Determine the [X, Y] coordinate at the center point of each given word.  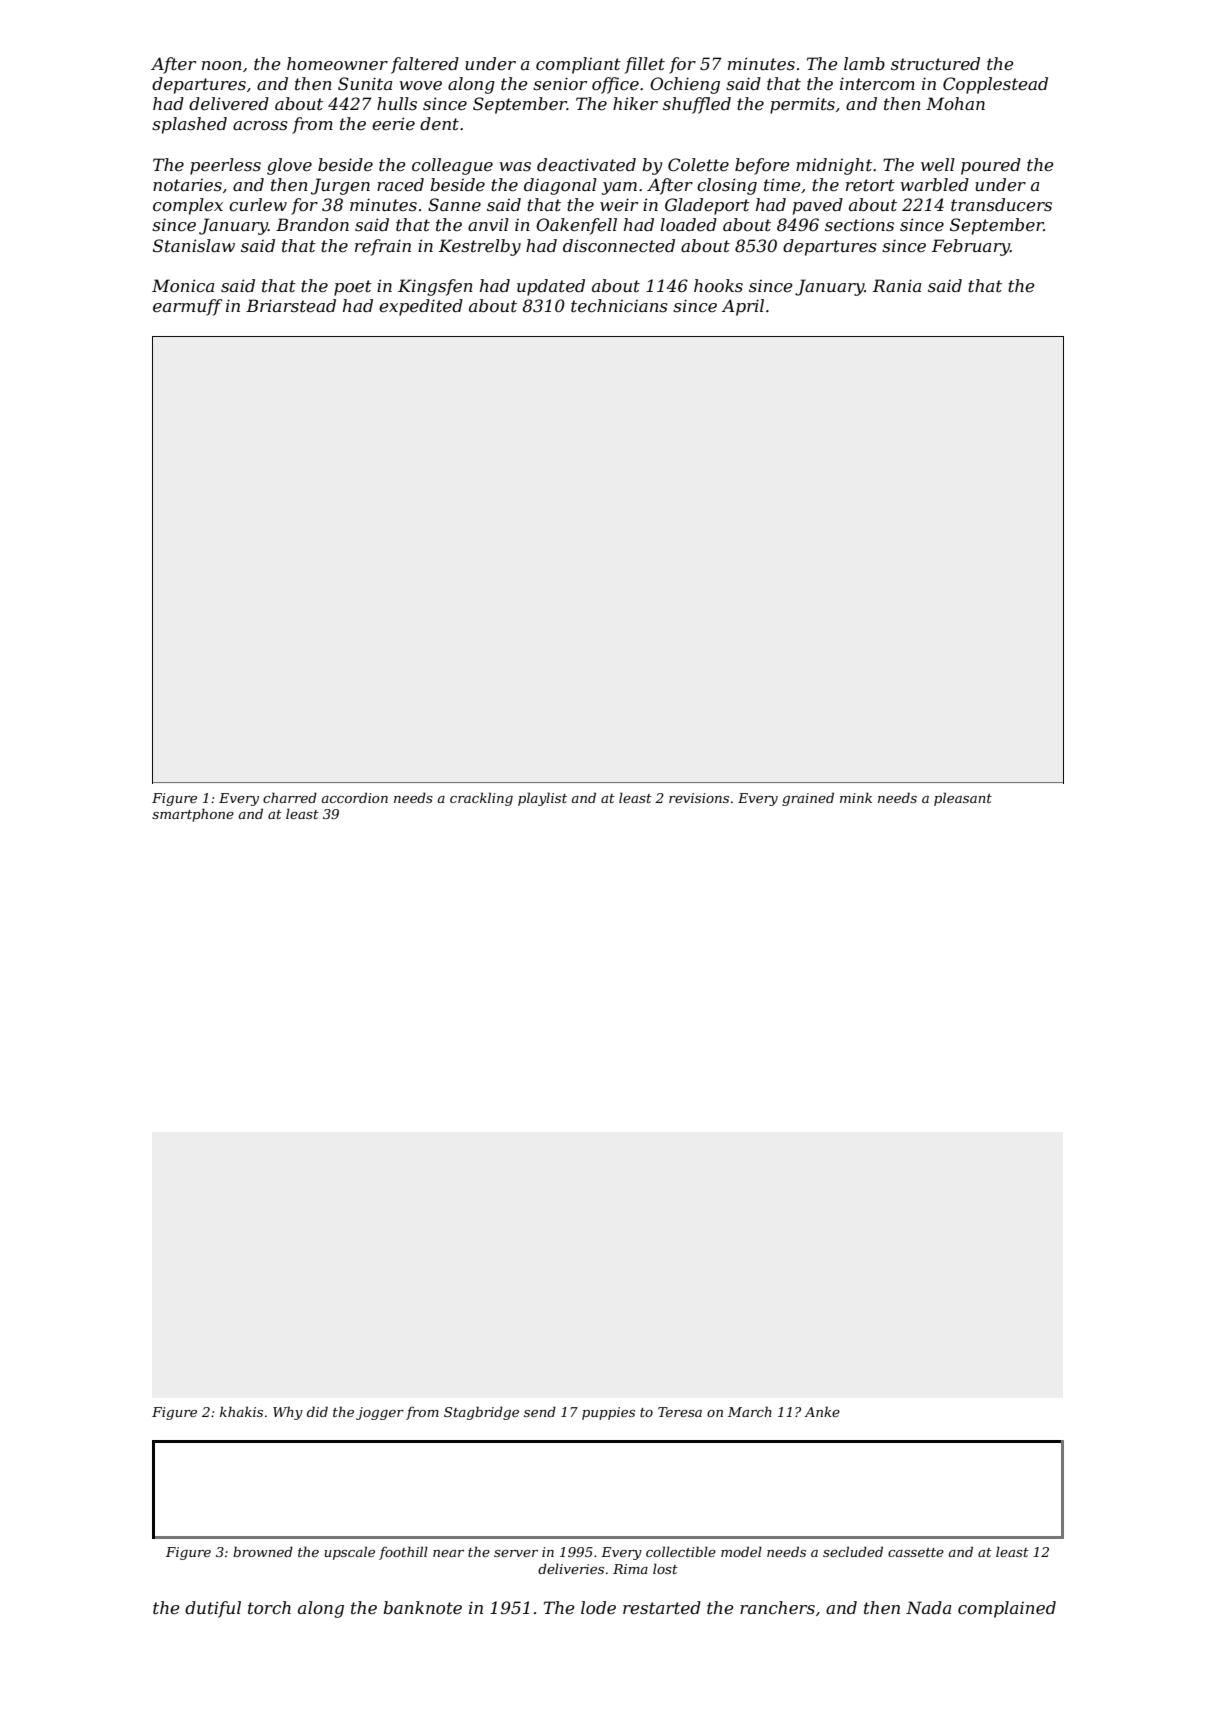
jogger [380, 1413]
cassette [916, 1552]
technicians [619, 305]
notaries [187, 185]
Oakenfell [576, 226]
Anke [822, 1411]
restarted [662, 1607]
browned [263, 1551]
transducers [1001, 204]
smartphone [193, 815]
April [743, 307]
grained [808, 799]
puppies [608, 1413]
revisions [699, 798]
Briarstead [291, 305]
